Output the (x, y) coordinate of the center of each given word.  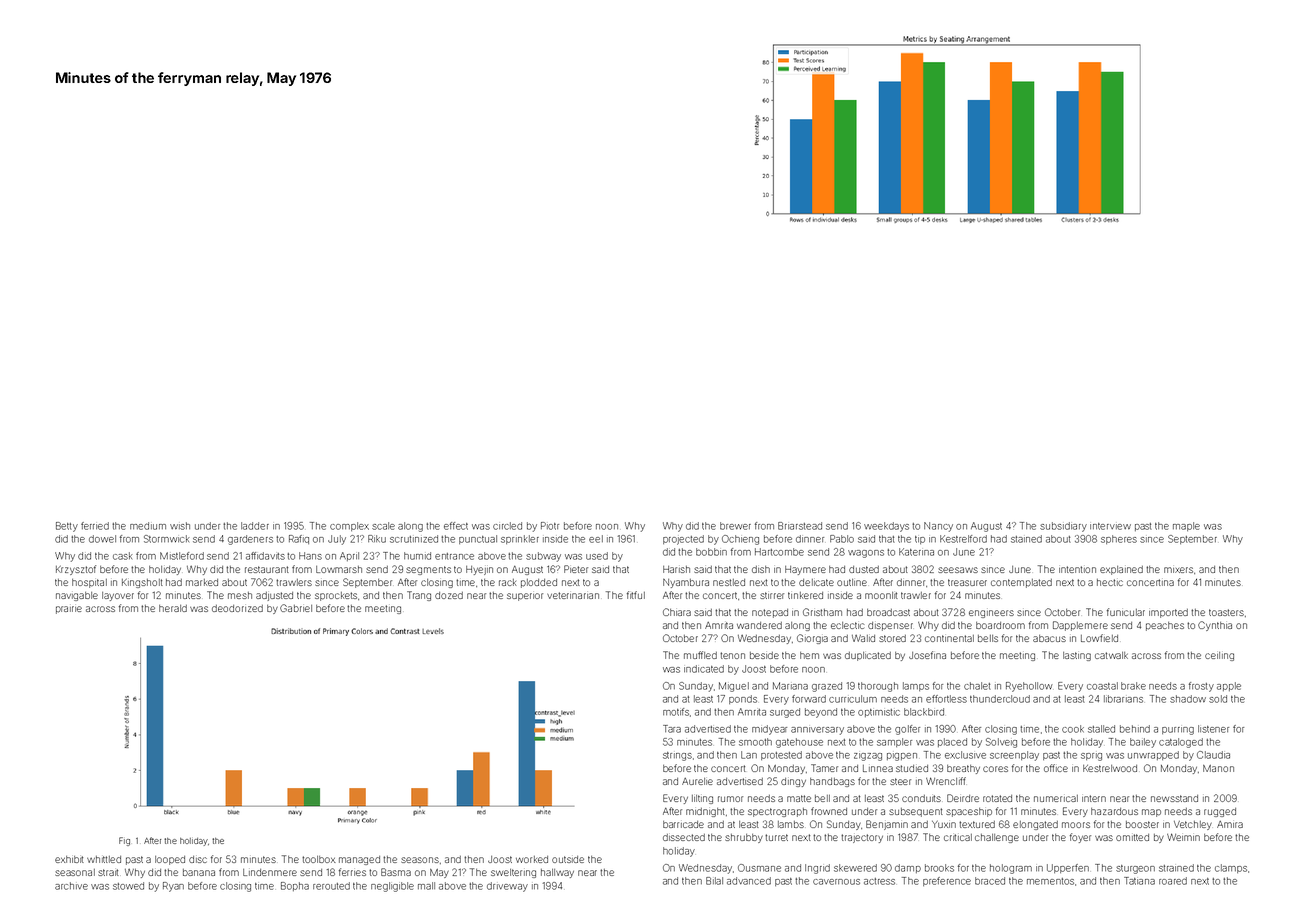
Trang (419, 596)
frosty (1201, 687)
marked (202, 582)
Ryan (173, 887)
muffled (700, 655)
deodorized (237, 608)
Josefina (927, 655)
